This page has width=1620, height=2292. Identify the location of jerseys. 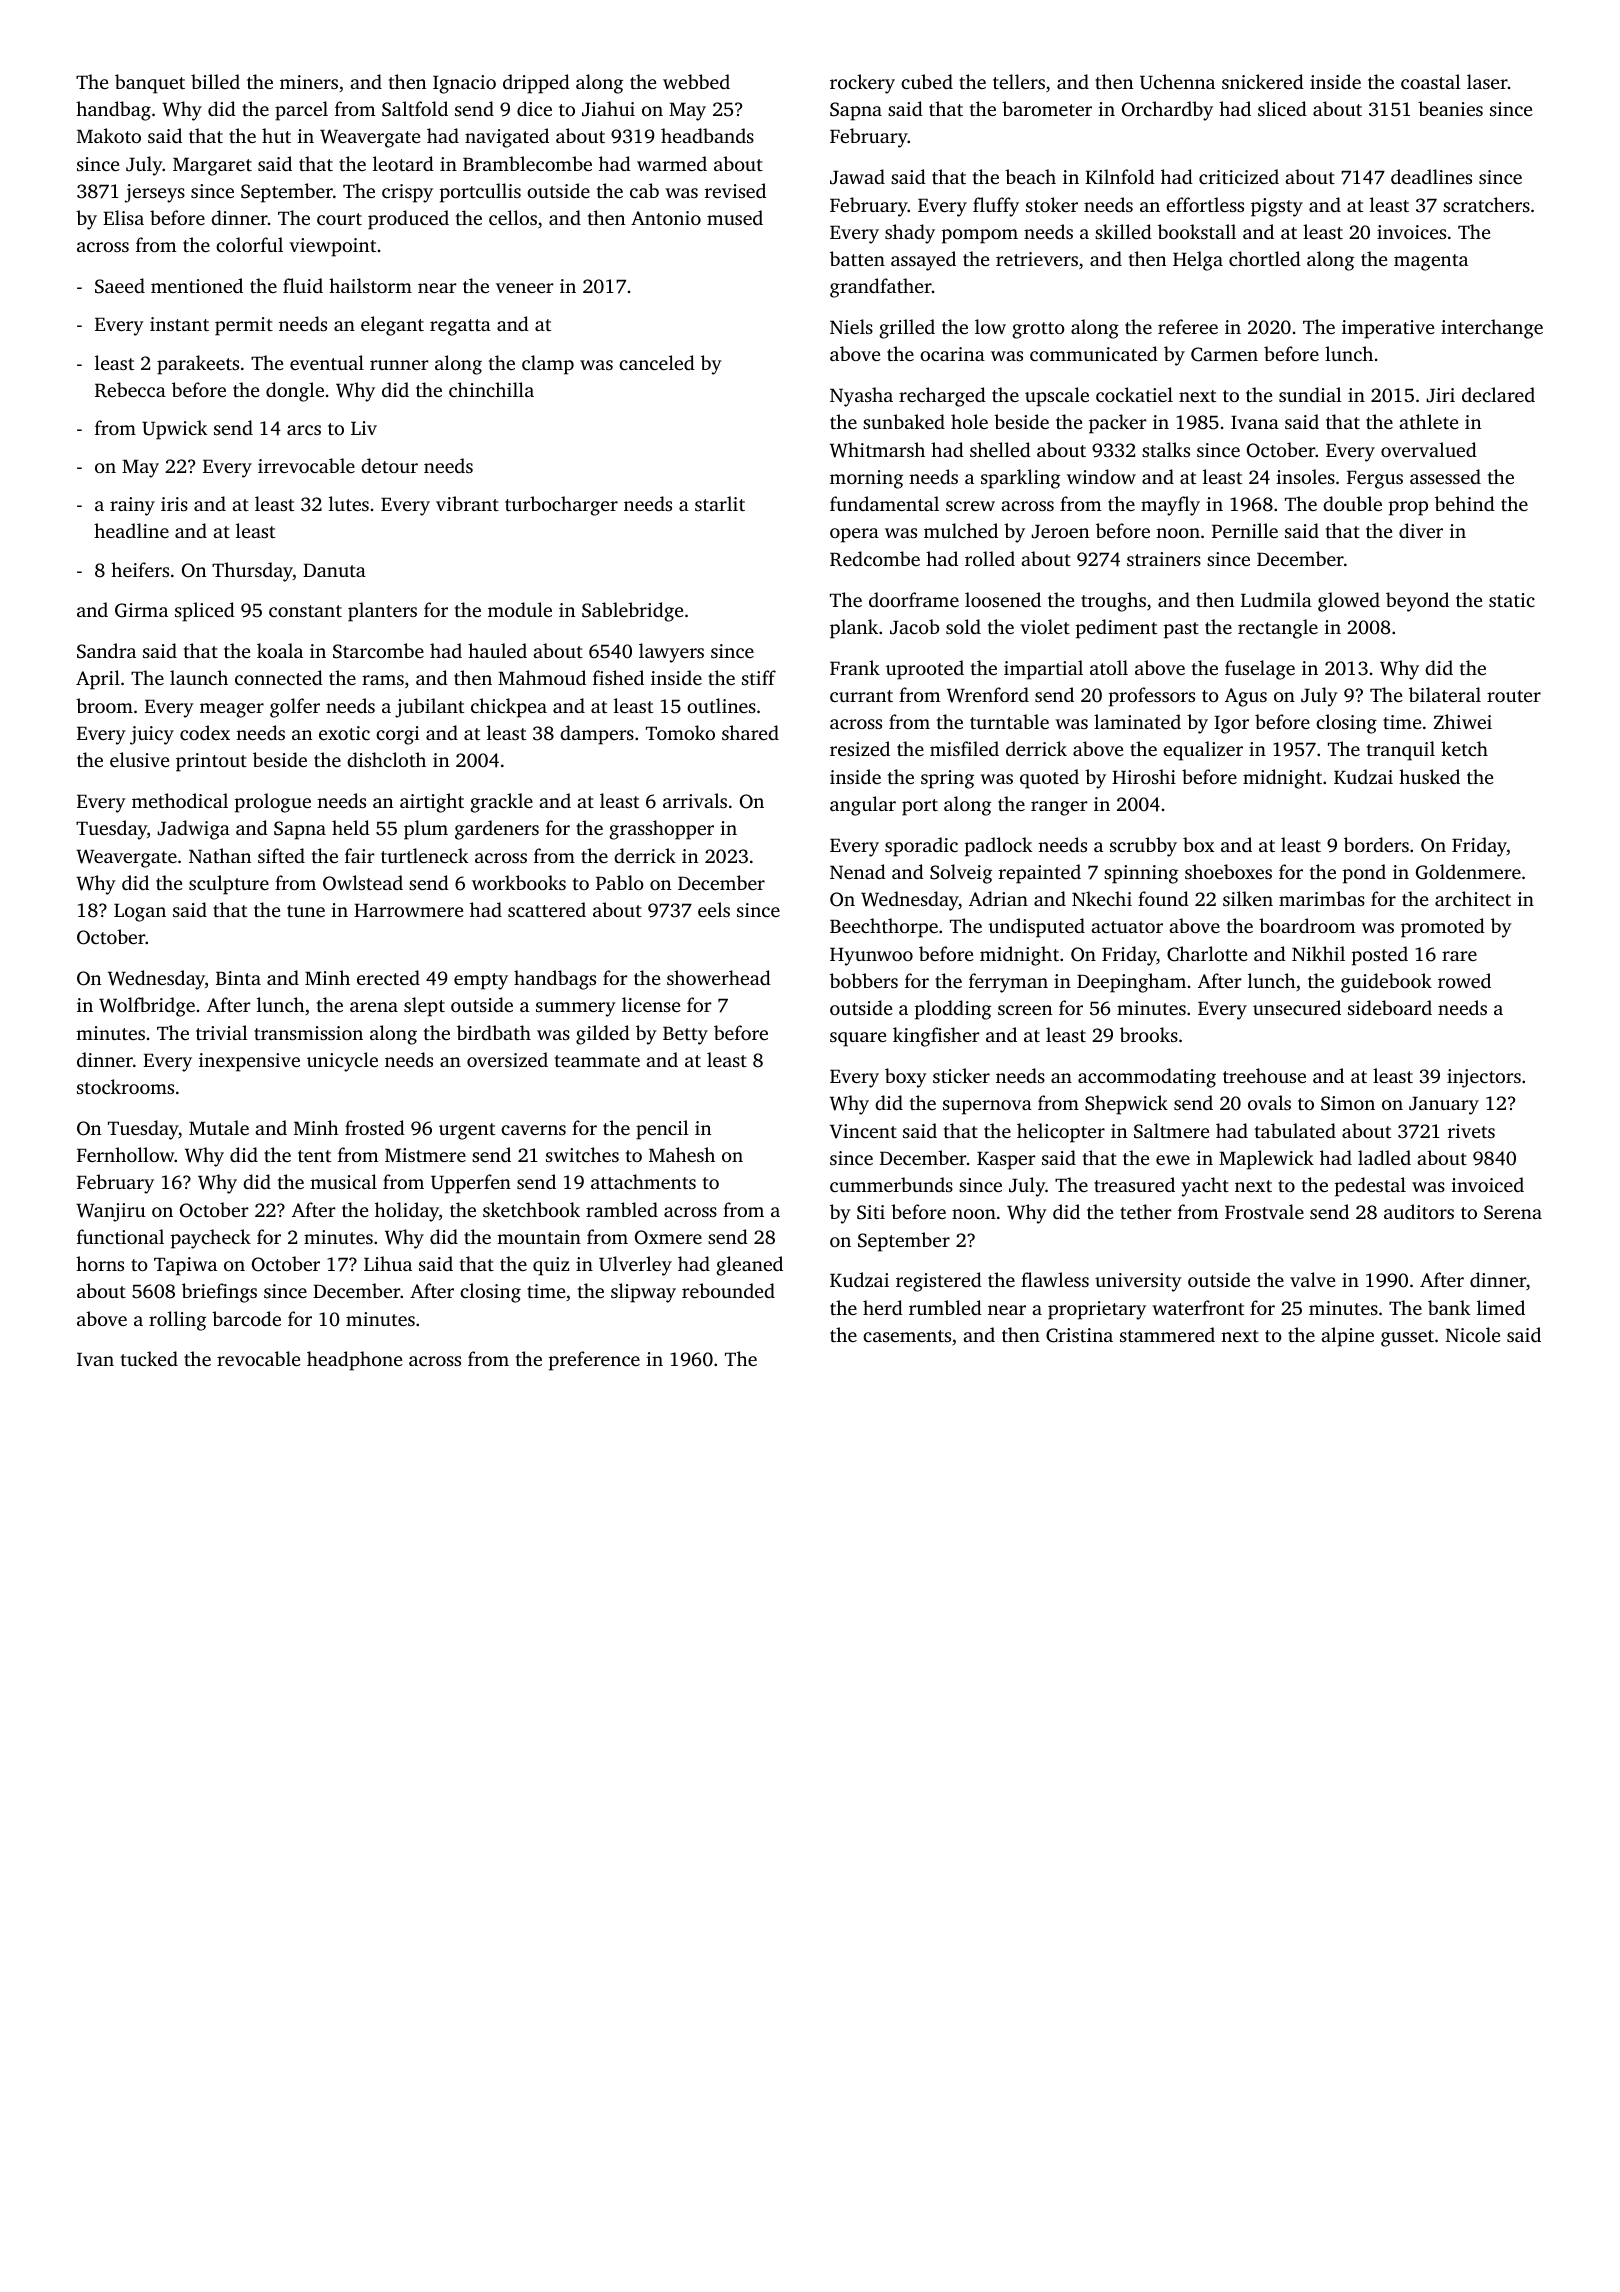
(154, 193).
